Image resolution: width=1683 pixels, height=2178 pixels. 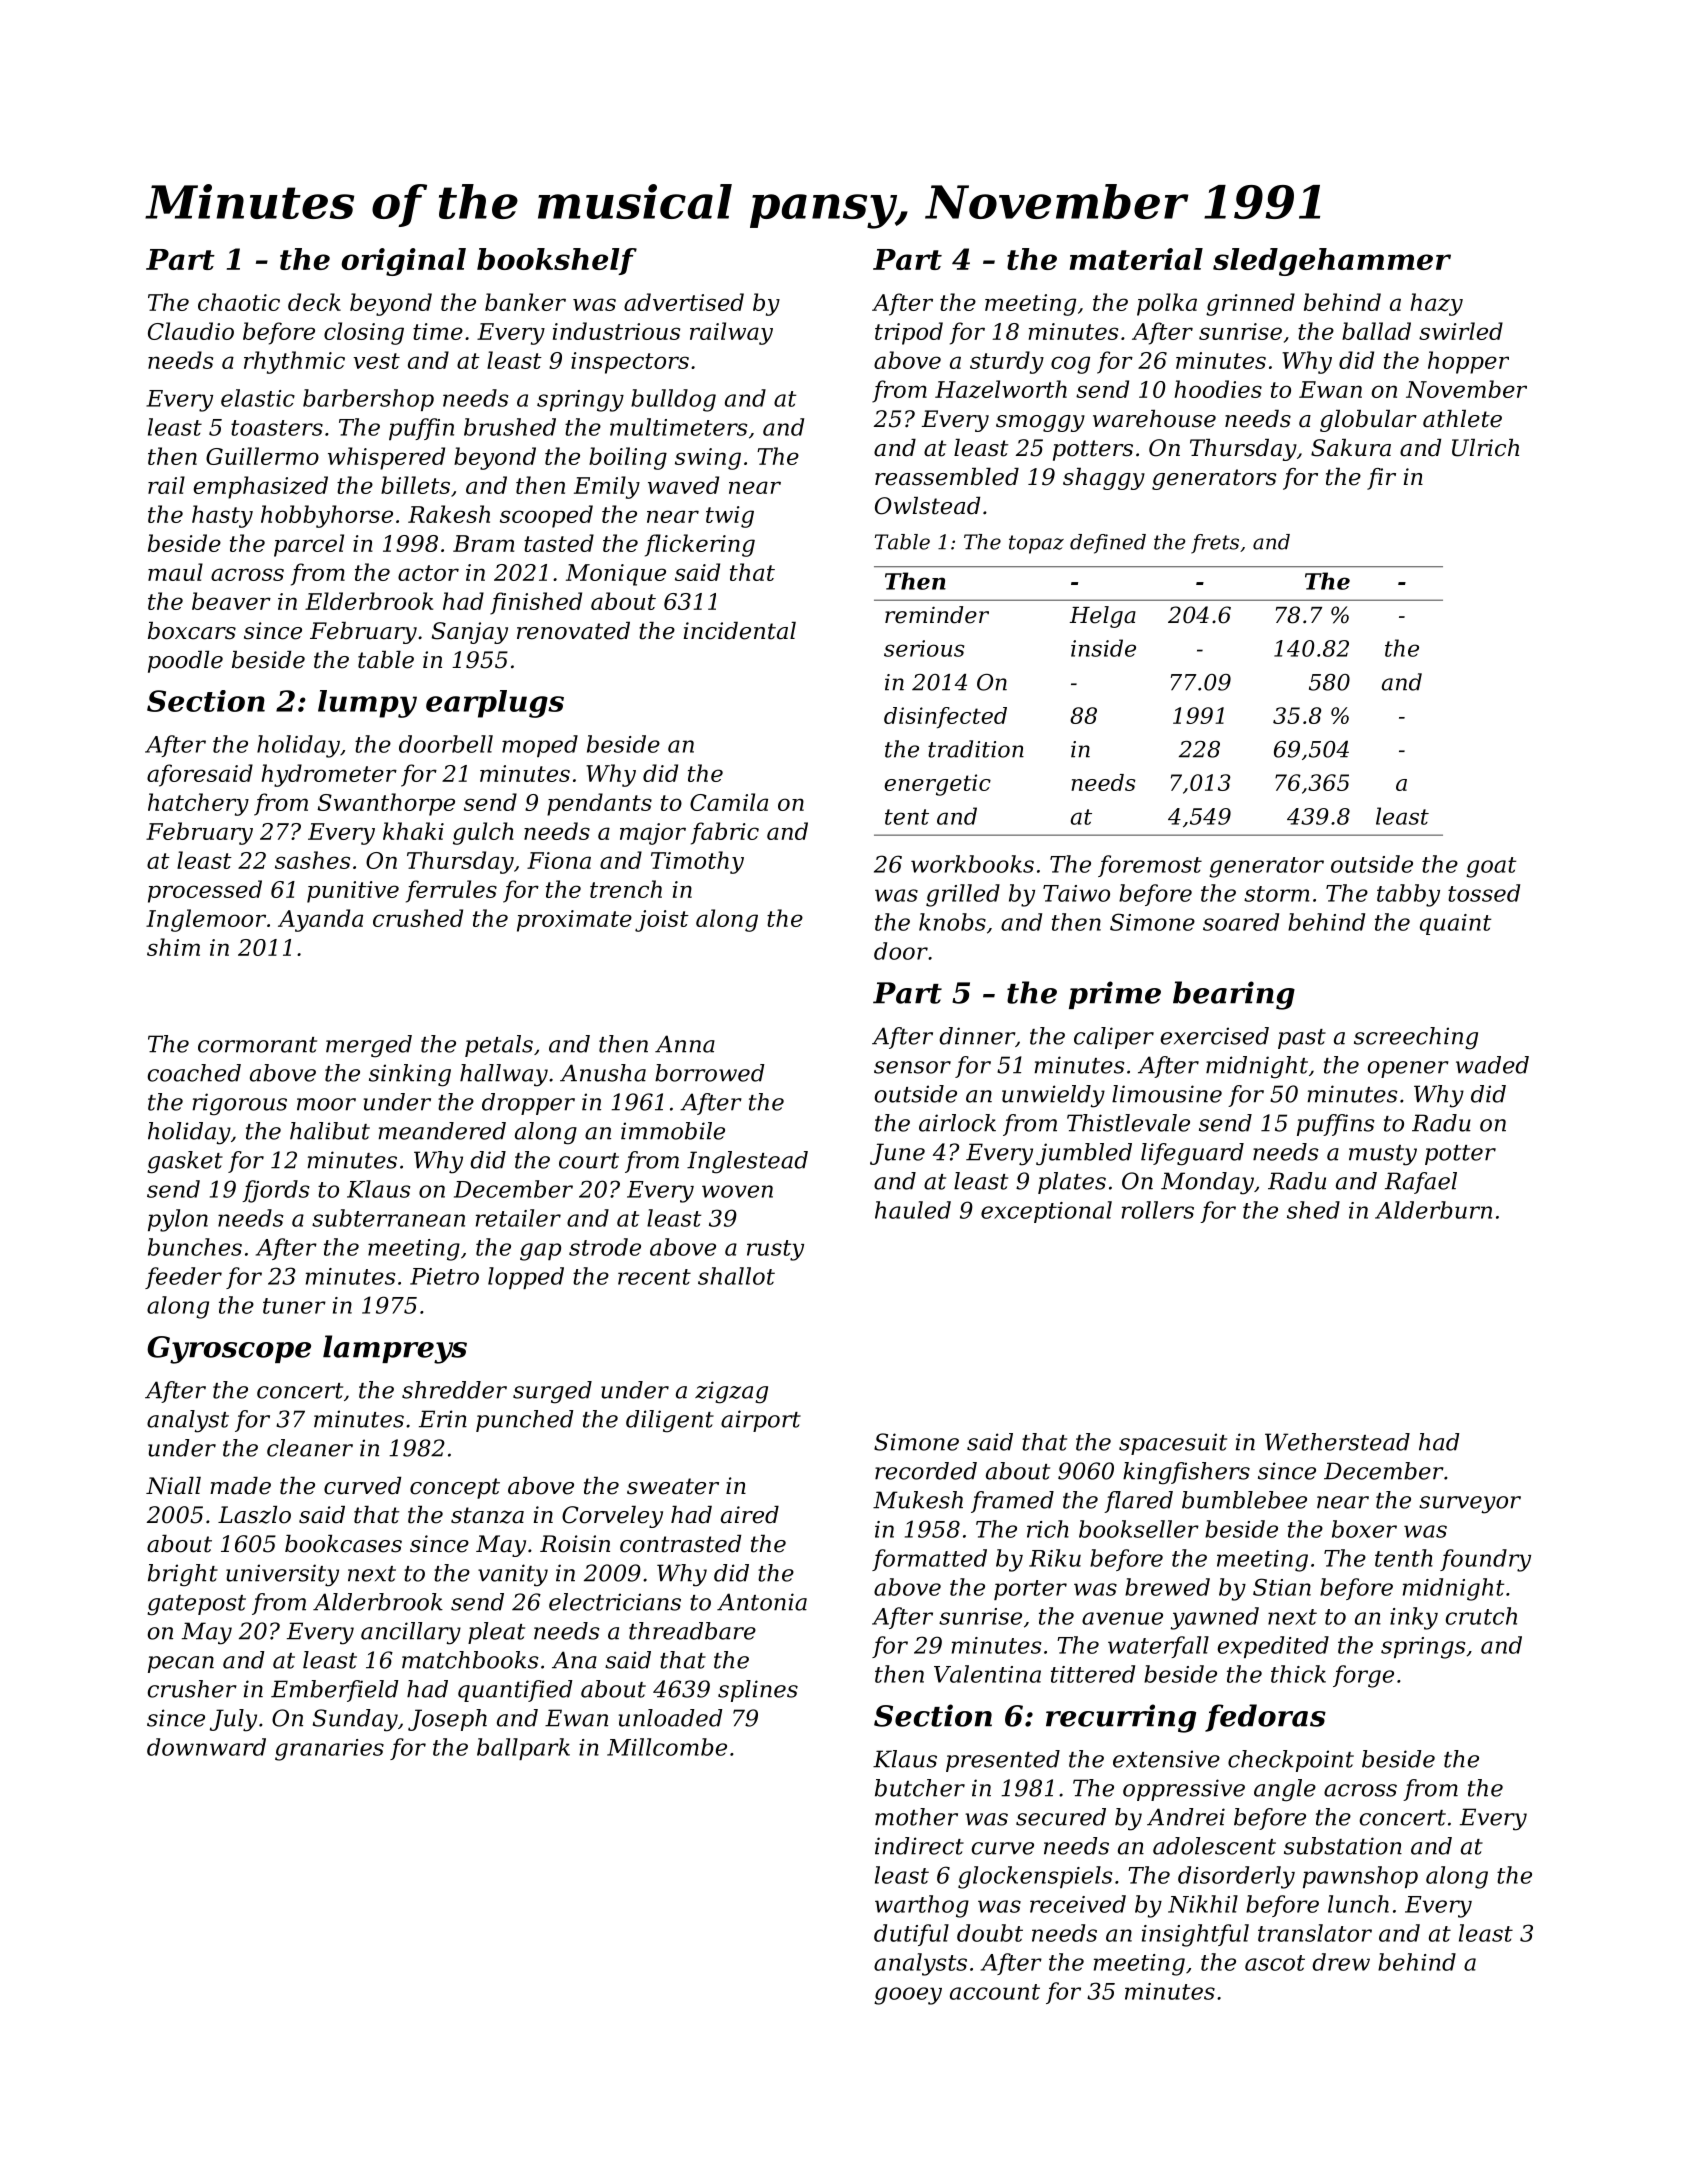 I want to click on barbershop, so click(x=368, y=400).
